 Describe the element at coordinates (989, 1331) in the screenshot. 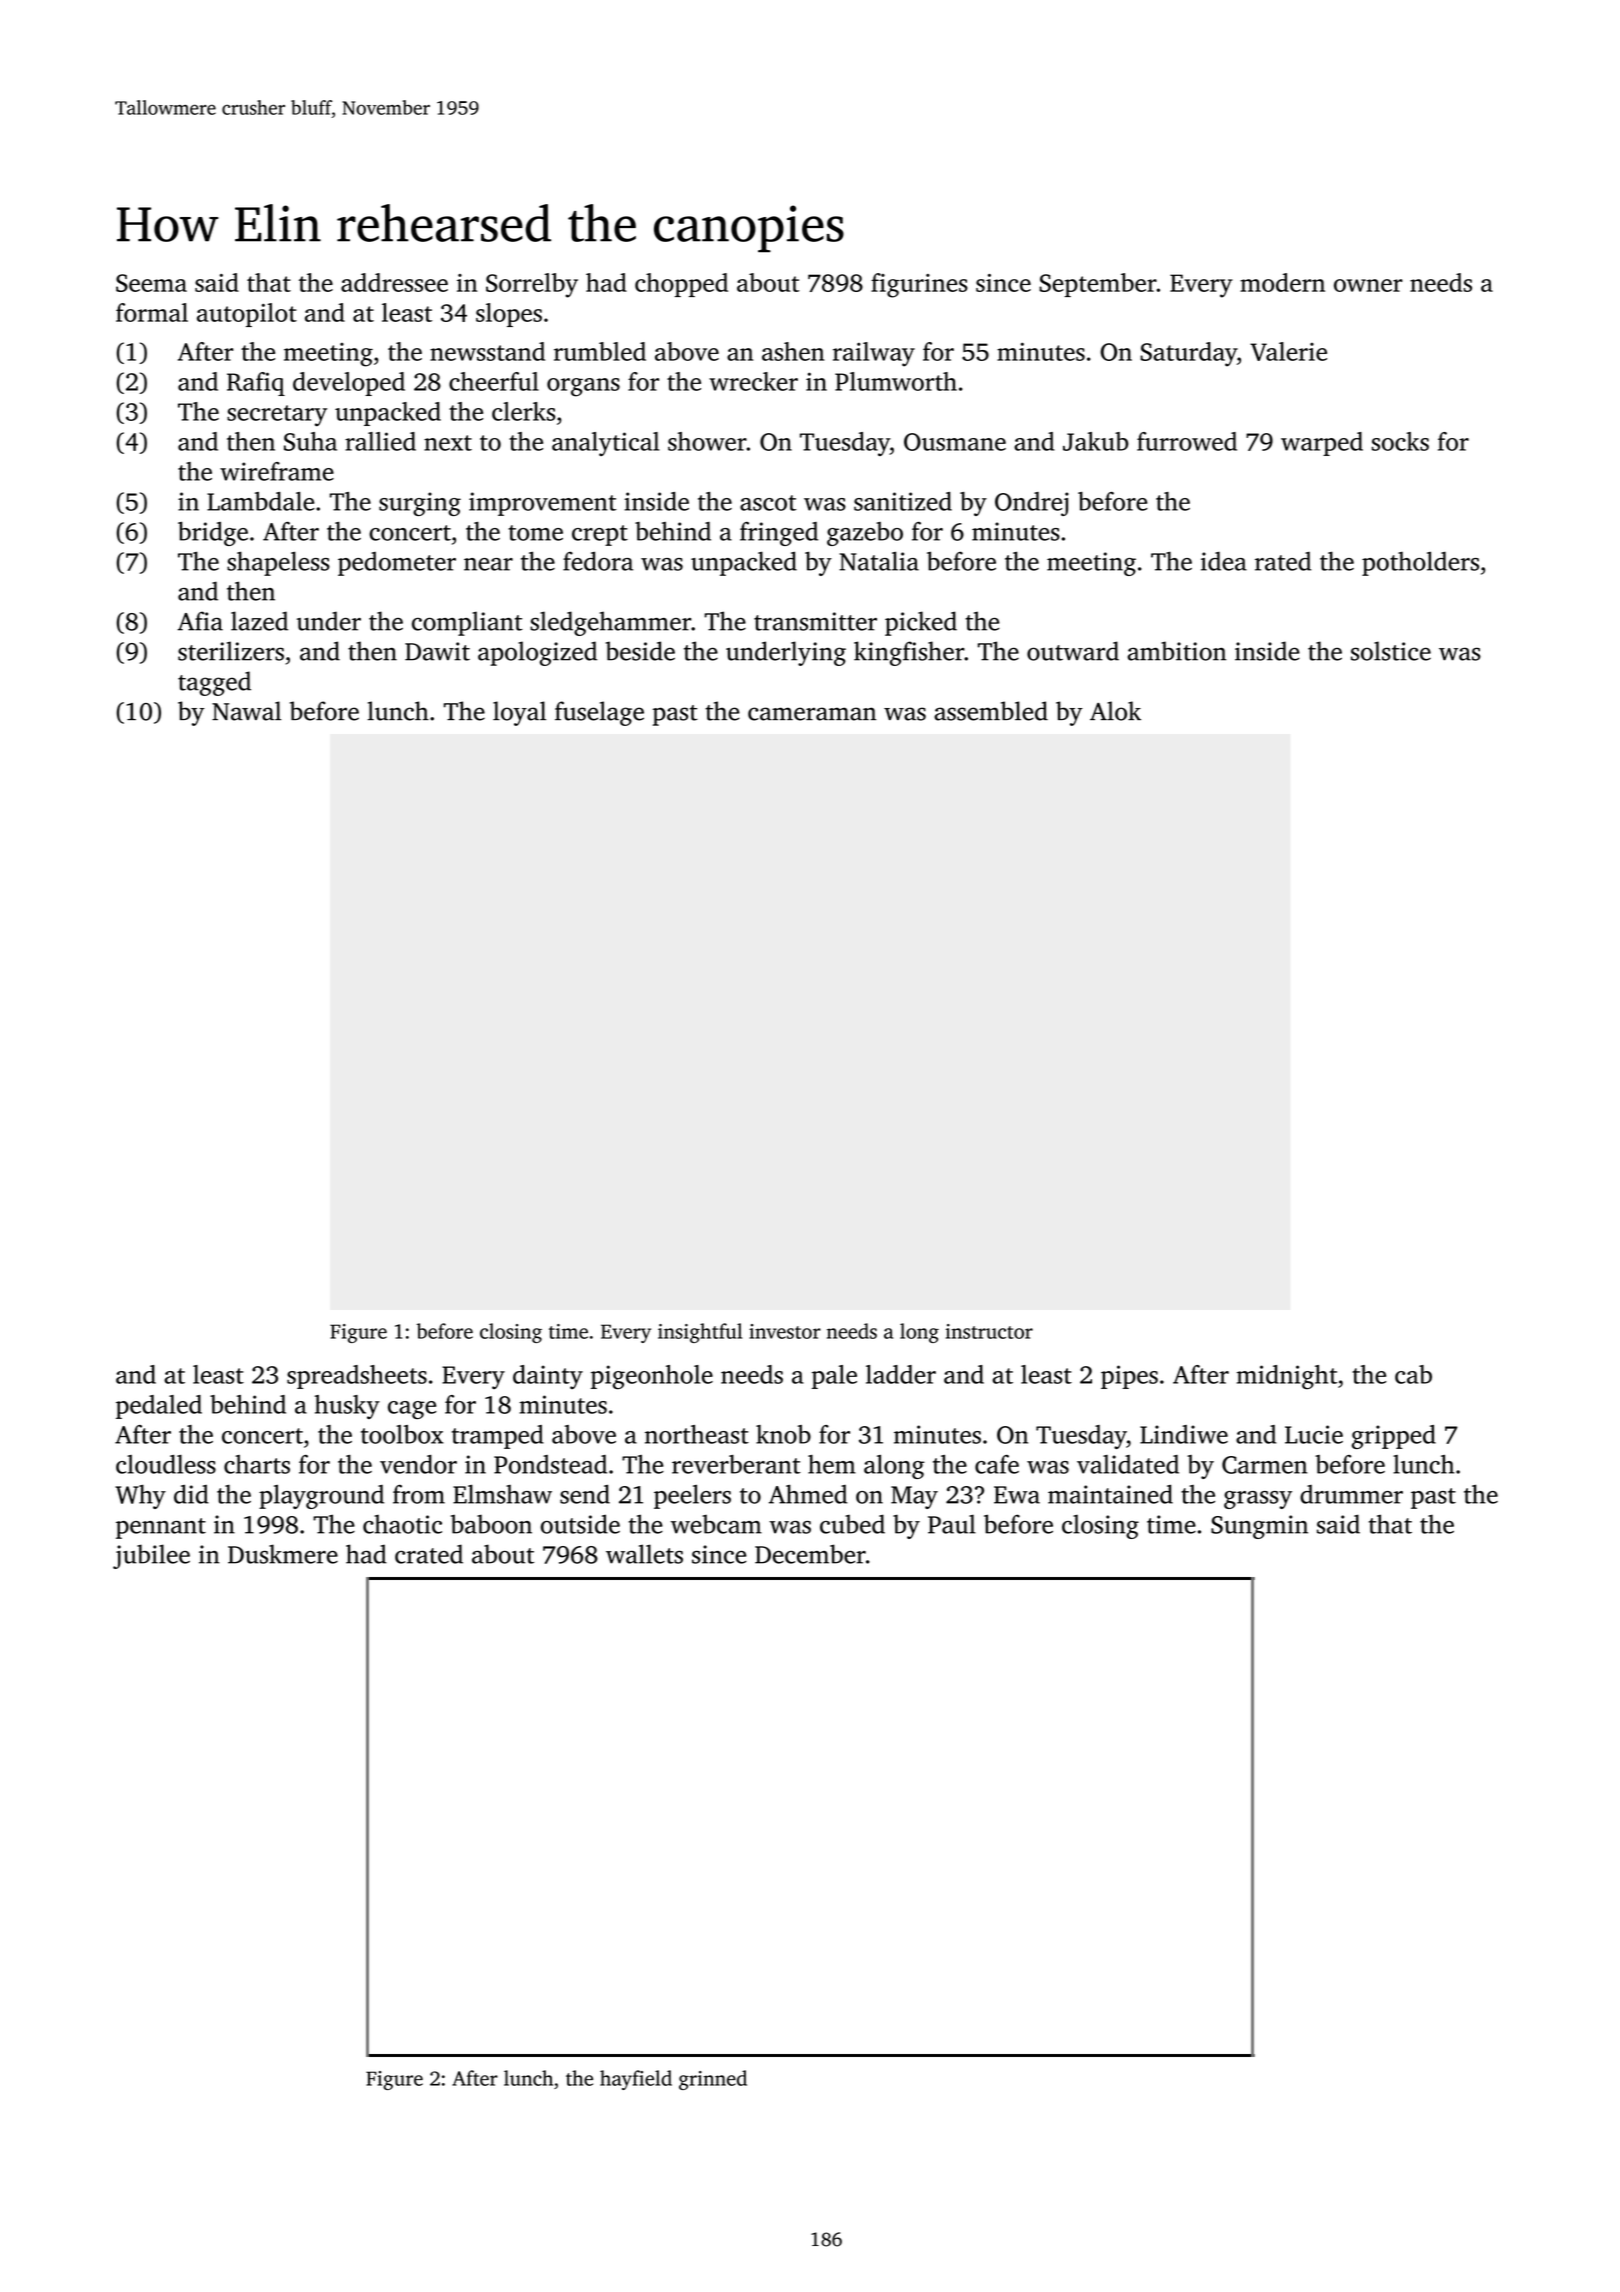

I see `instructor` at that location.
